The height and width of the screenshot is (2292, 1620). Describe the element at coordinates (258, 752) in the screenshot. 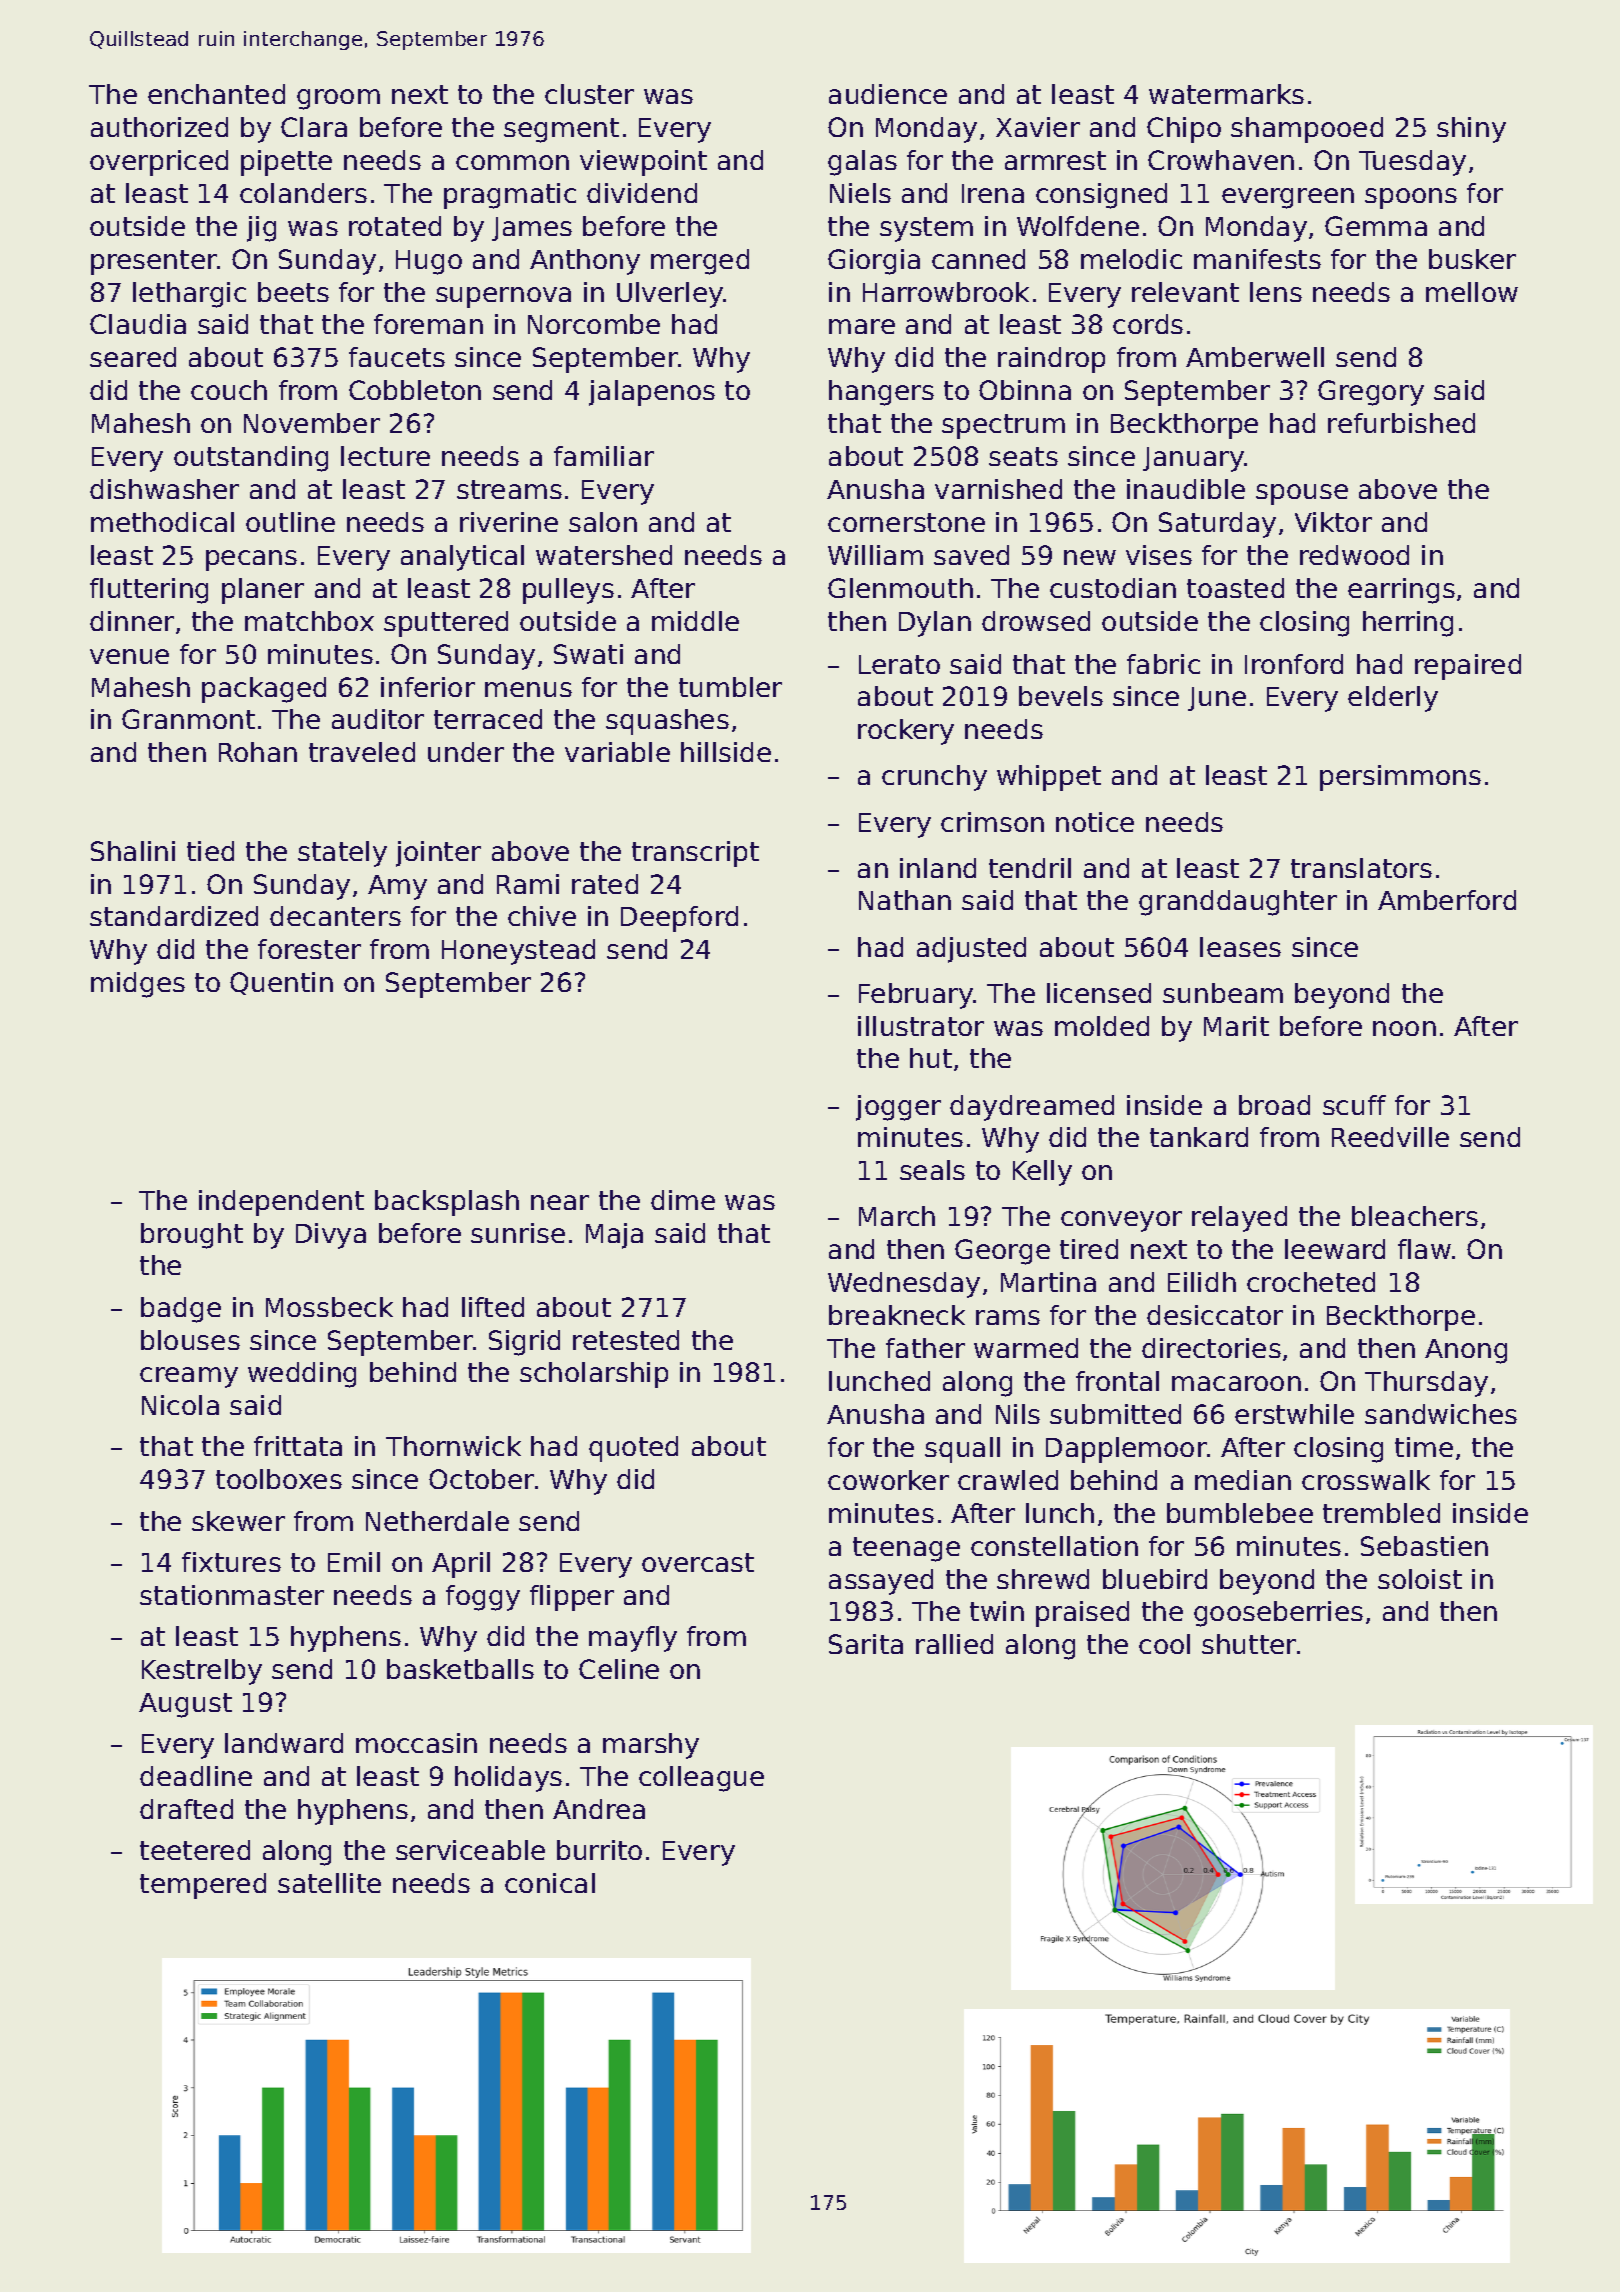

I see `Rohan` at that location.
